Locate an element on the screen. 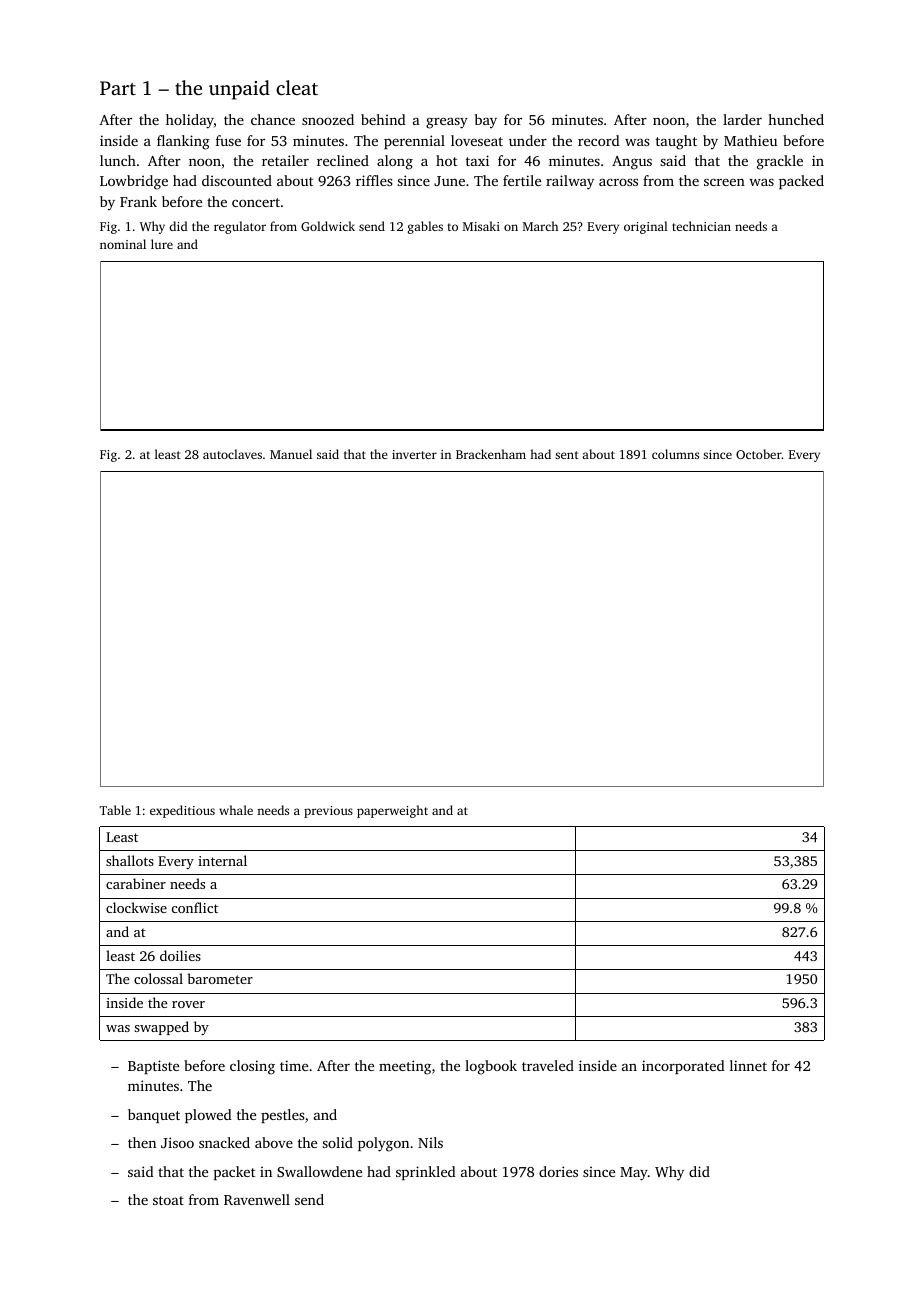 Image resolution: width=924 pixels, height=1308 pixels. internal is located at coordinates (222, 860).
